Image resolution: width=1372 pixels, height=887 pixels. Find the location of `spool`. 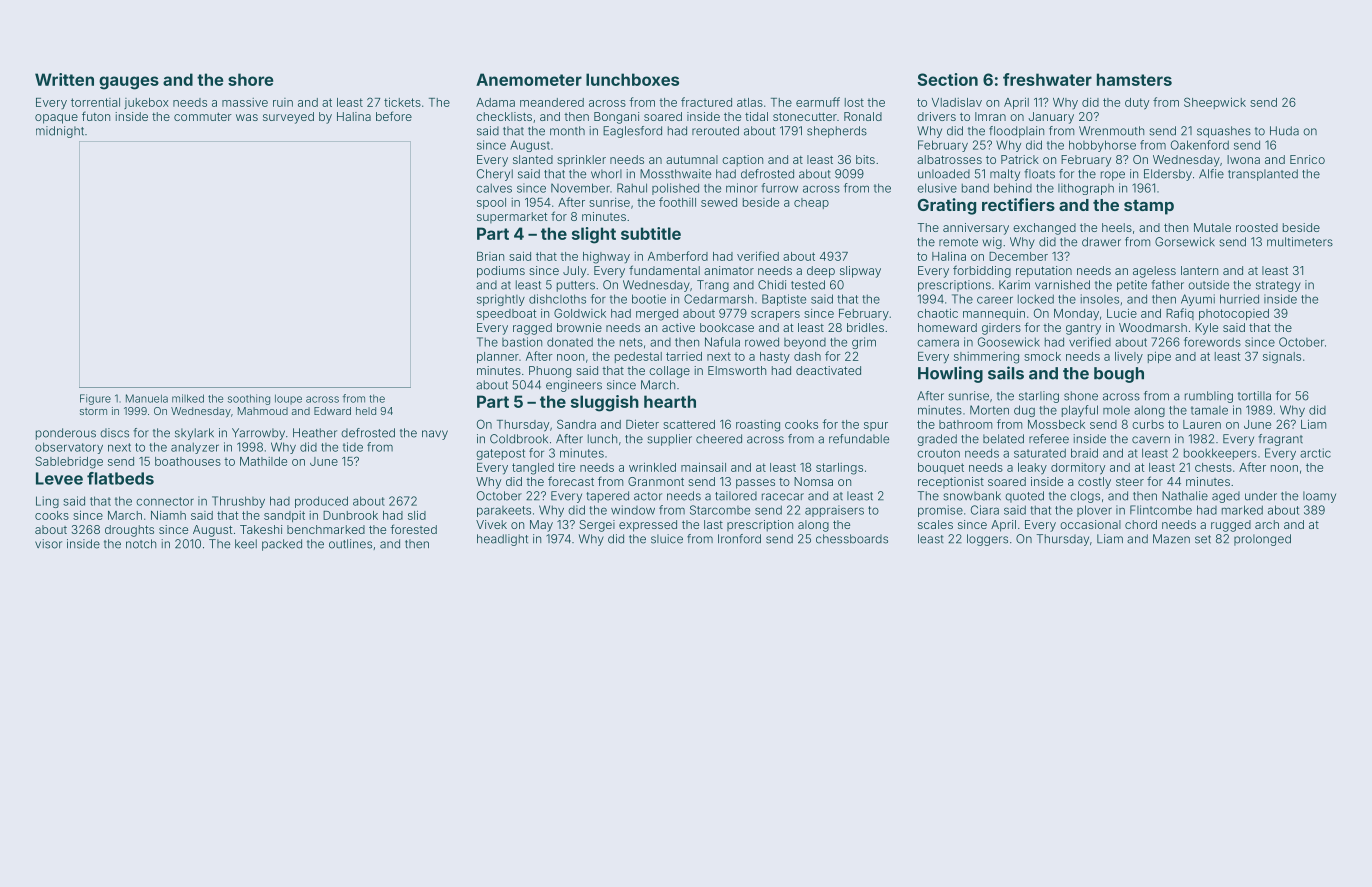

spool is located at coordinates (491, 203).
